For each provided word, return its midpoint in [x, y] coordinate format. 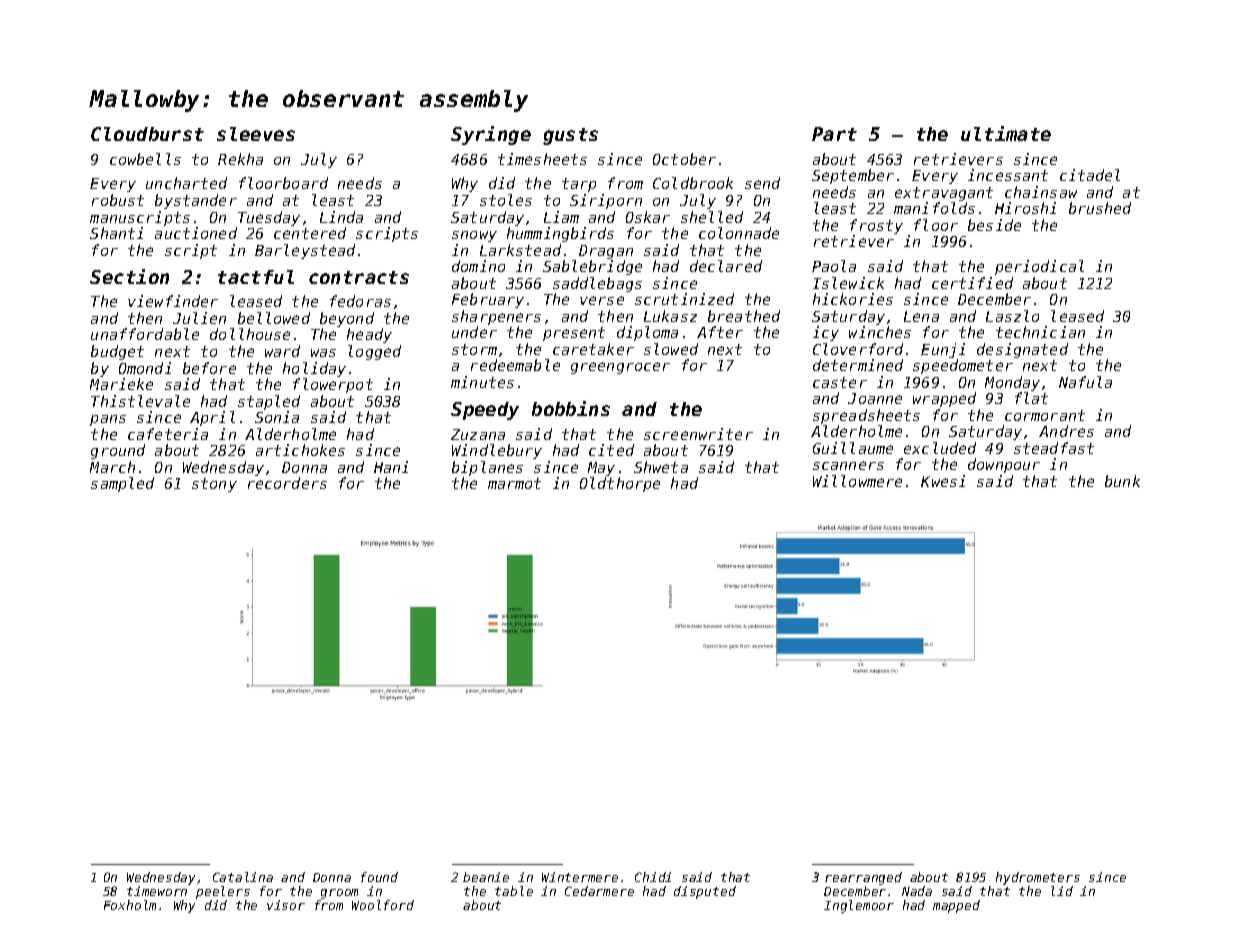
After [720, 332]
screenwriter [698, 434]
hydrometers [1038, 878]
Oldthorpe [620, 484]
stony [214, 485]
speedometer [963, 366]
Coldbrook [693, 183]
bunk [1122, 481]
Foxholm [130, 905]
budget [117, 352]
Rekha [240, 159]
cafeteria [168, 434]
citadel [1090, 175]
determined [858, 365]
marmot [514, 483]
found [379, 877]
